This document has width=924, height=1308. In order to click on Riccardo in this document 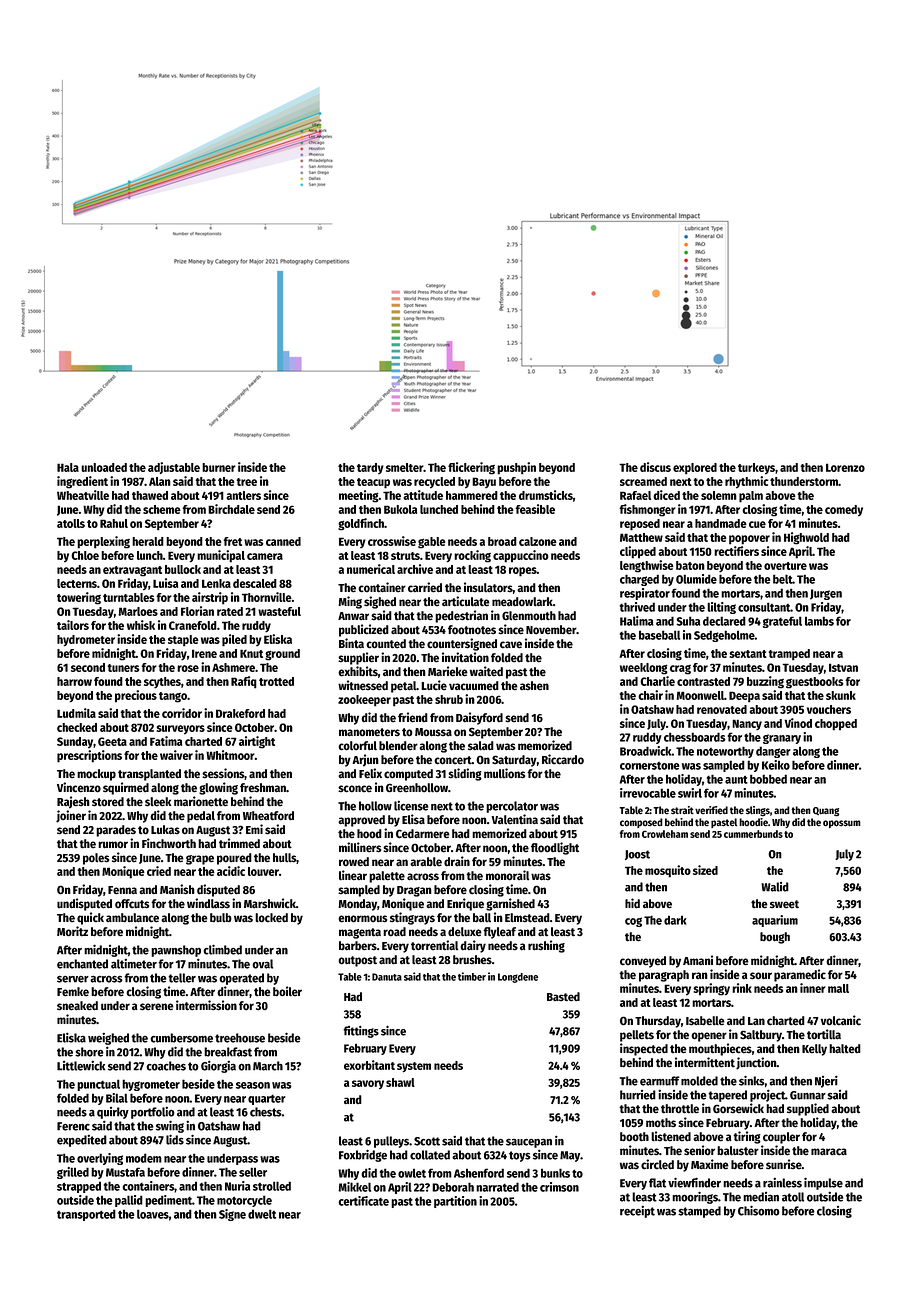, I will do `click(563, 759)`.
